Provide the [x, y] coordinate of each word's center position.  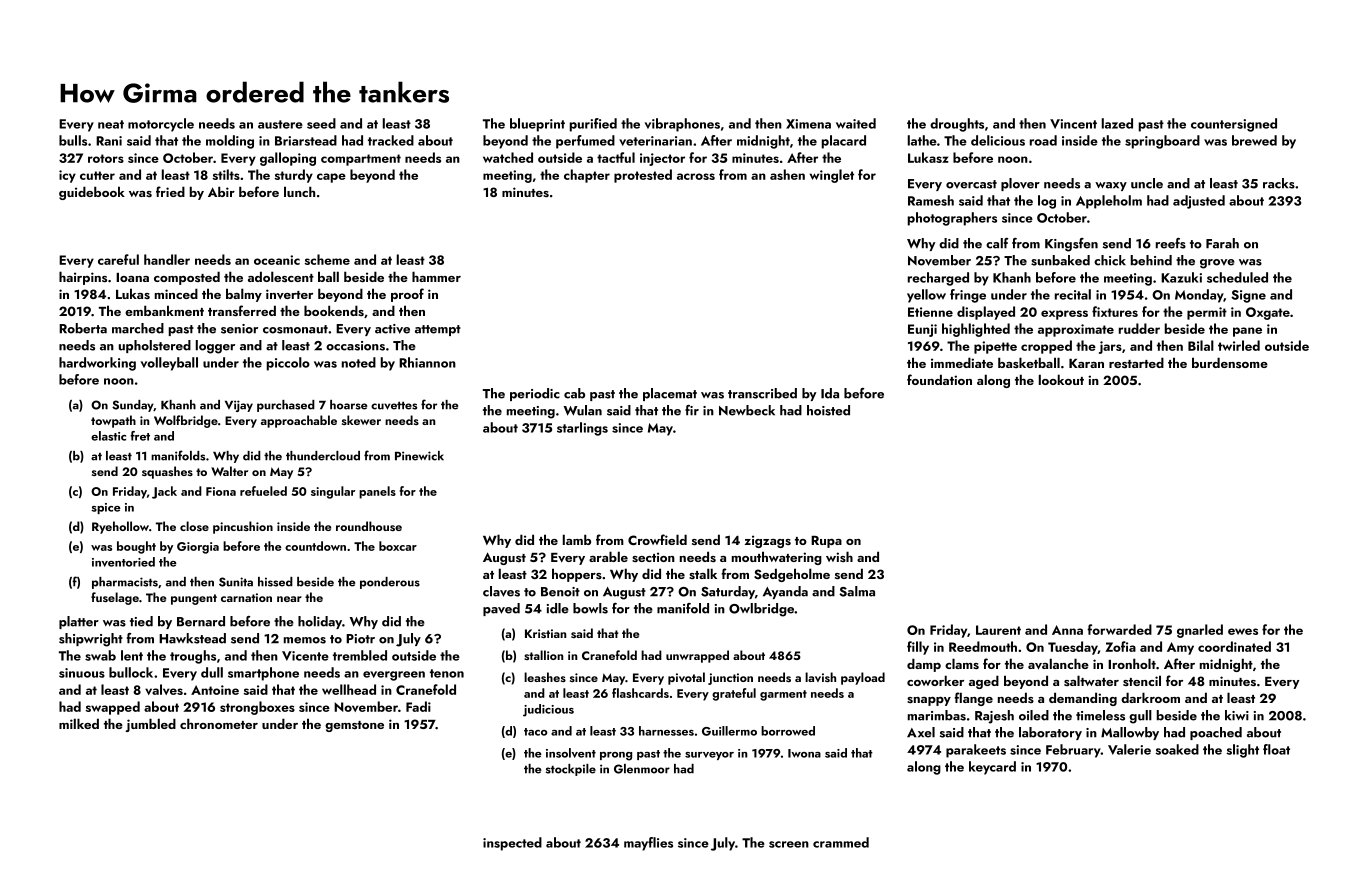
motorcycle [161, 125]
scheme [327, 259]
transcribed [762, 393]
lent [132, 655]
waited [856, 123]
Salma [857, 591]
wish [839, 556]
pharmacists [125, 583]
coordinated [1234, 646]
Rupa [826, 542]
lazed [1117, 123]
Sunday [133, 406]
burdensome [1230, 362]
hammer [436, 276]
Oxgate [1268, 313]
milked [79, 723]
